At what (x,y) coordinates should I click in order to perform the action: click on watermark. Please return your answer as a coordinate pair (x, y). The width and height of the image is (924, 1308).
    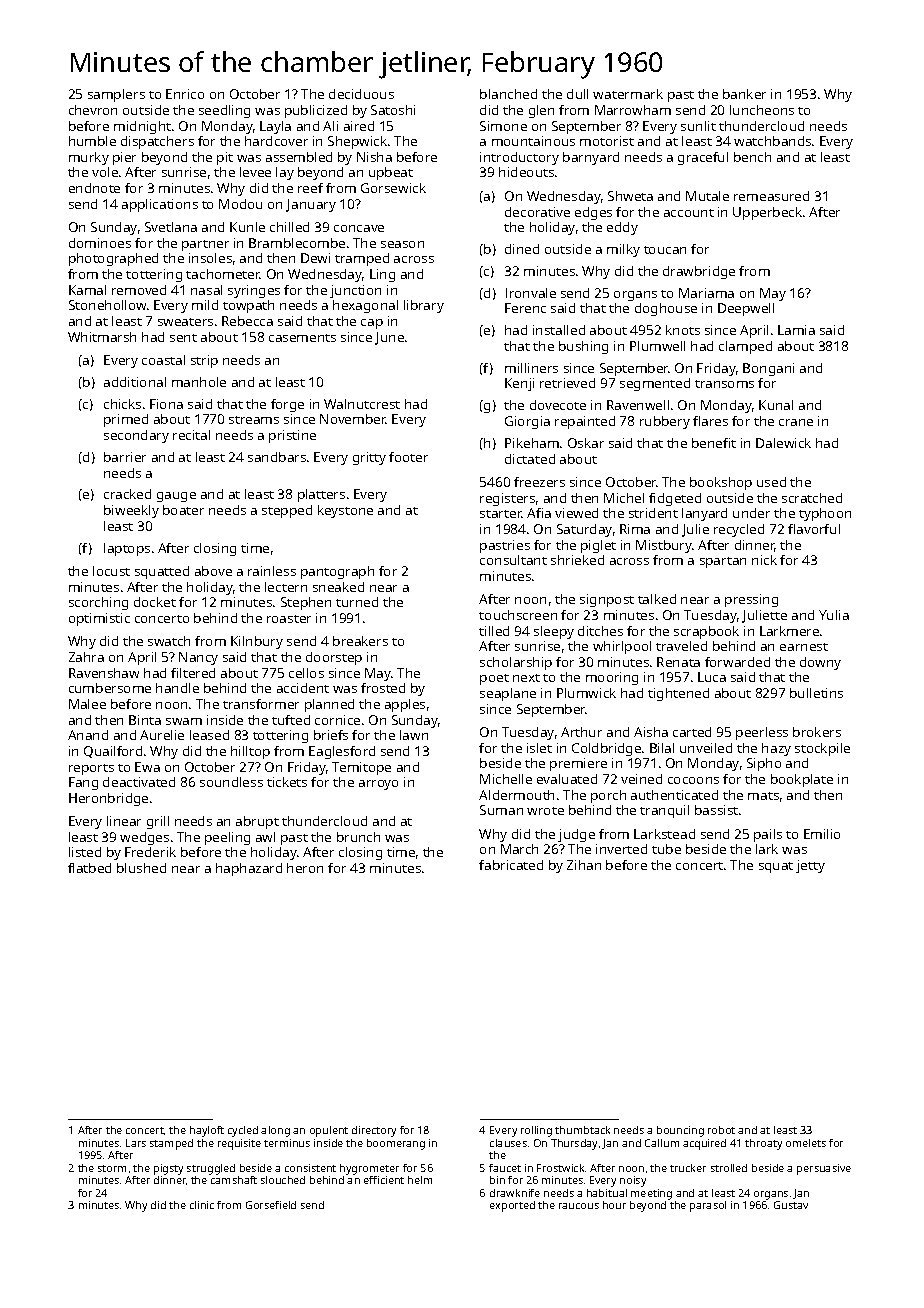
    Looking at the image, I should click on (628, 94).
